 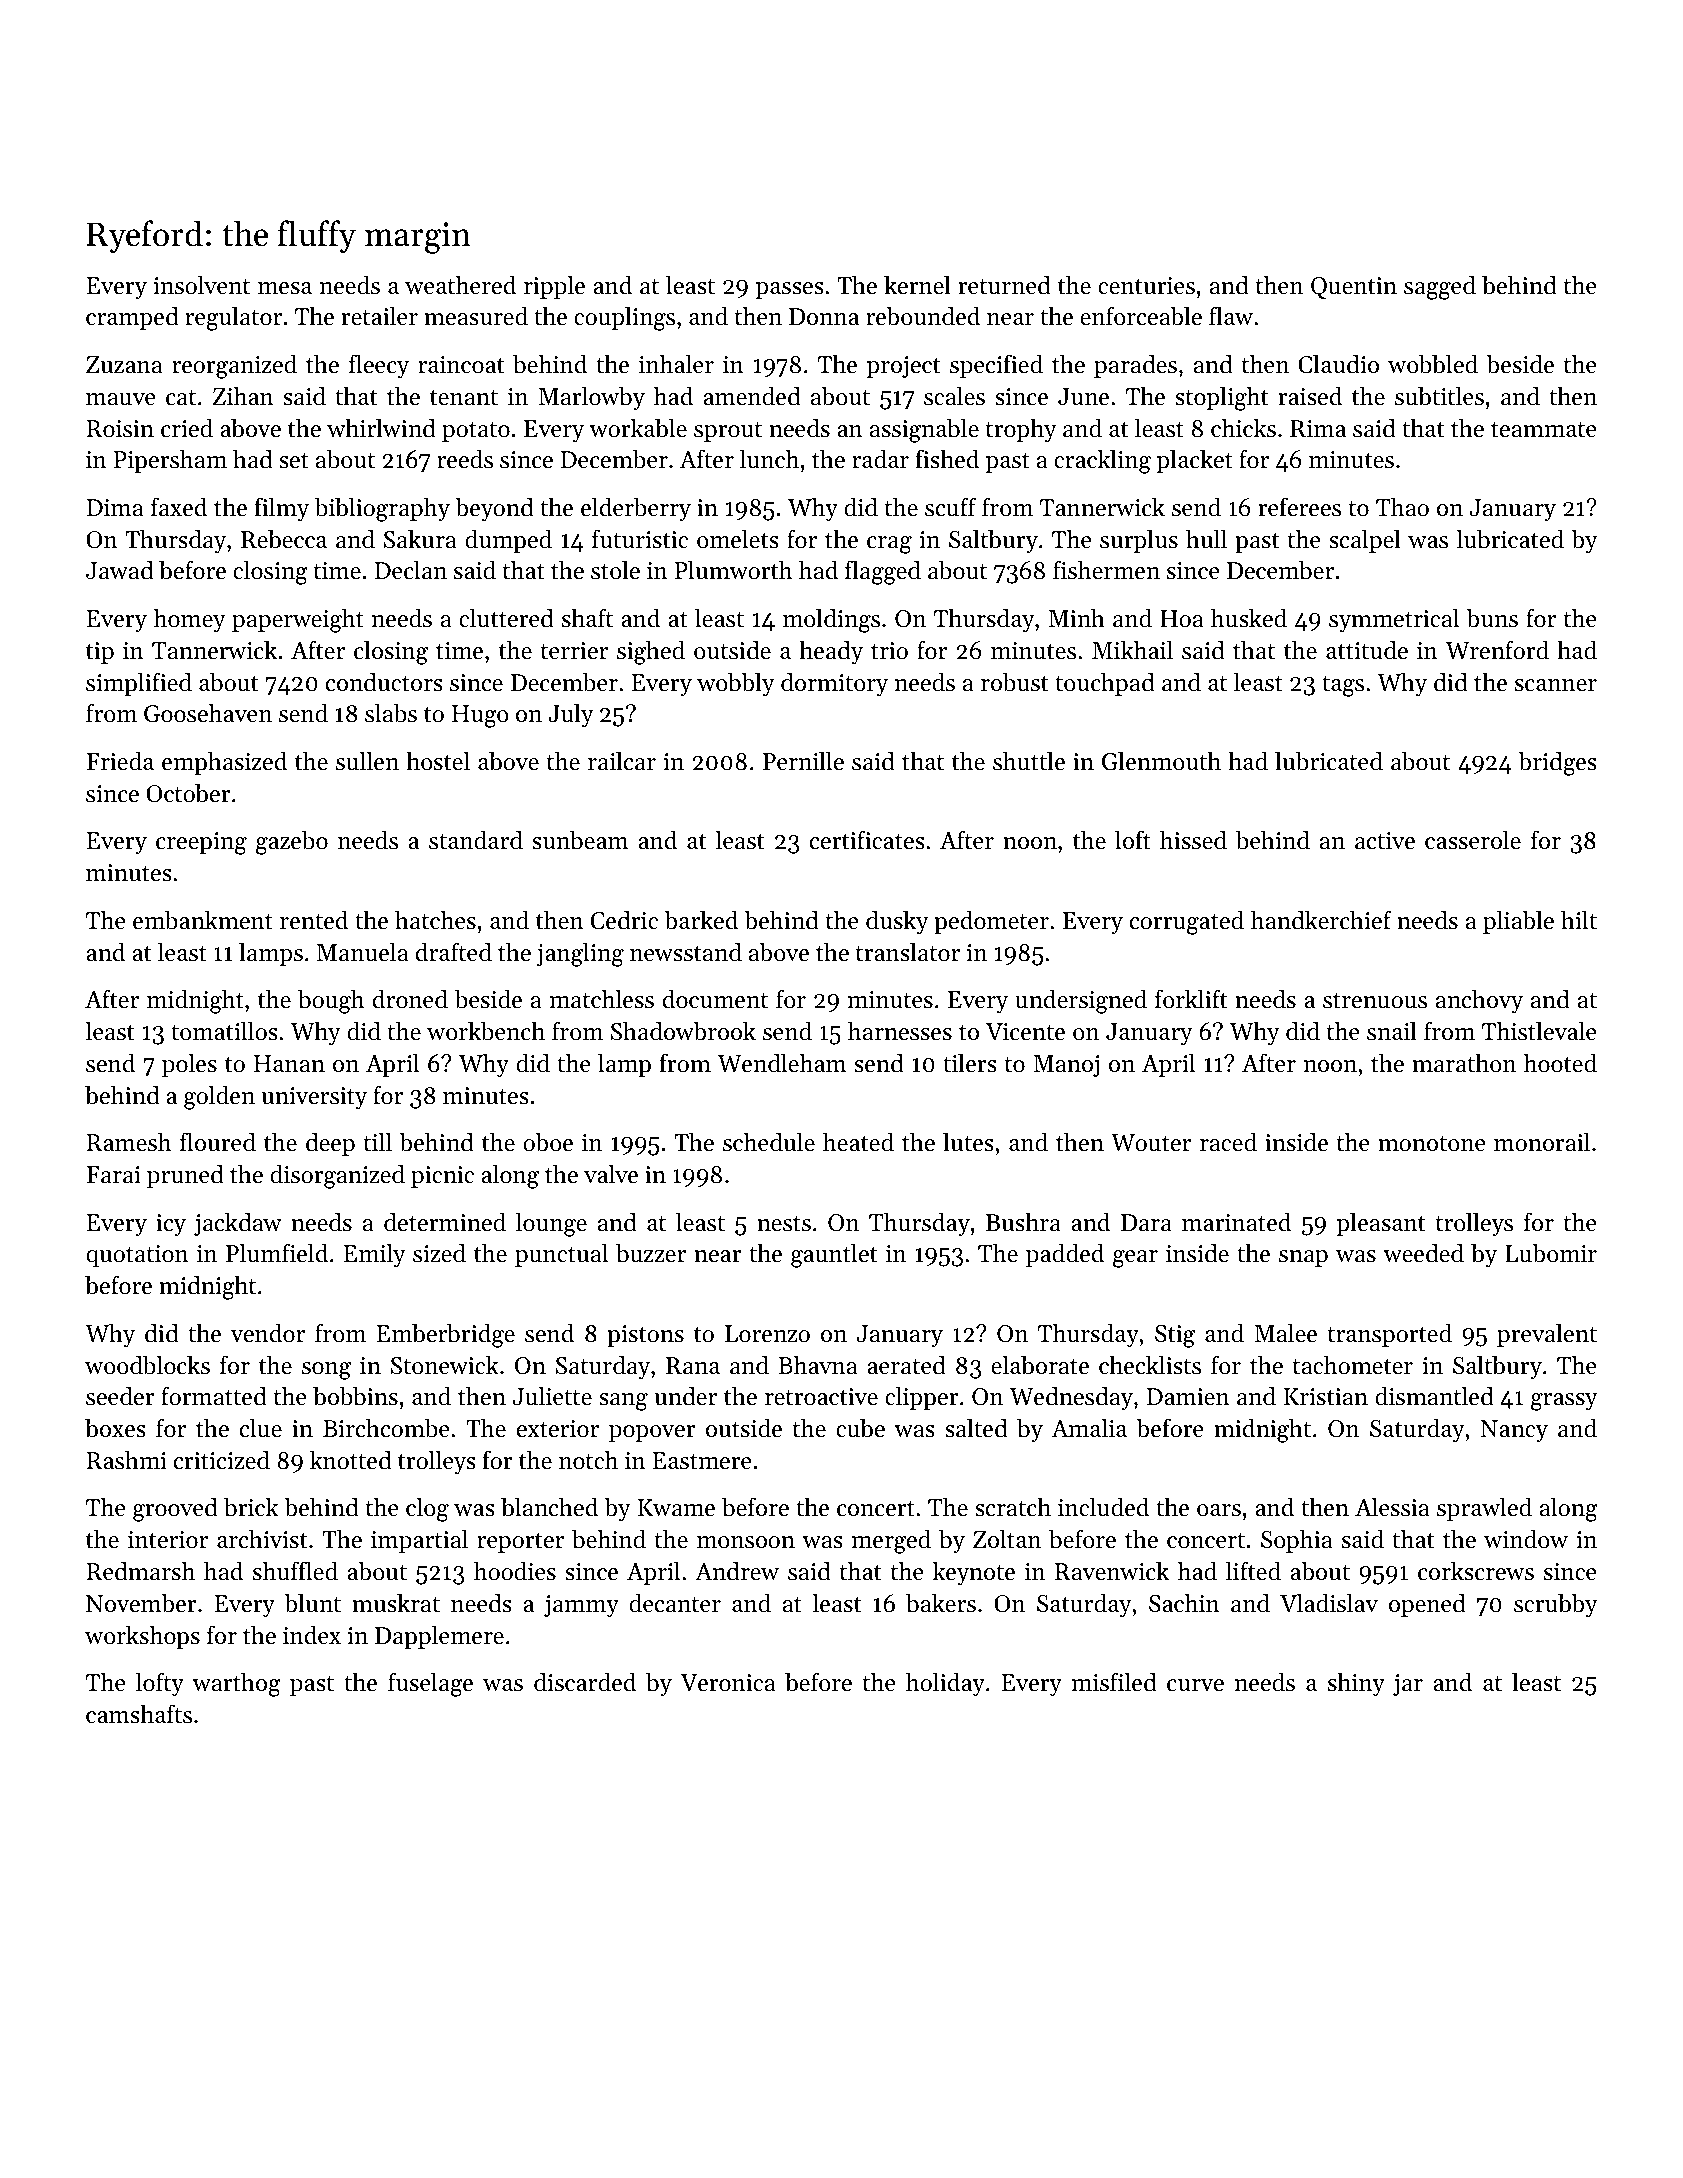 I want to click on quotation, so click(x=137, y=1256).
